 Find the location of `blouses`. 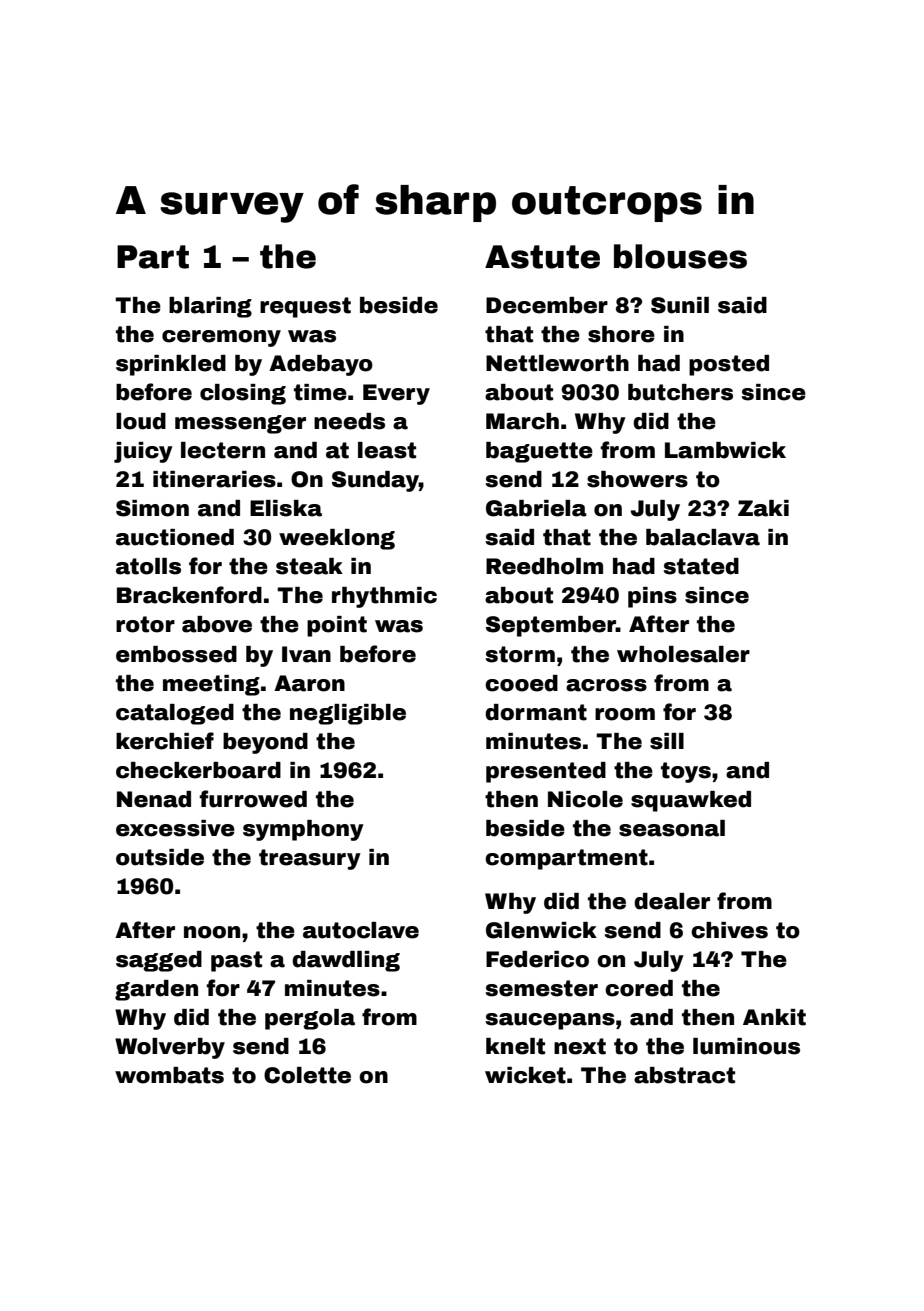

blouses is located at coordinates (680, 256).
